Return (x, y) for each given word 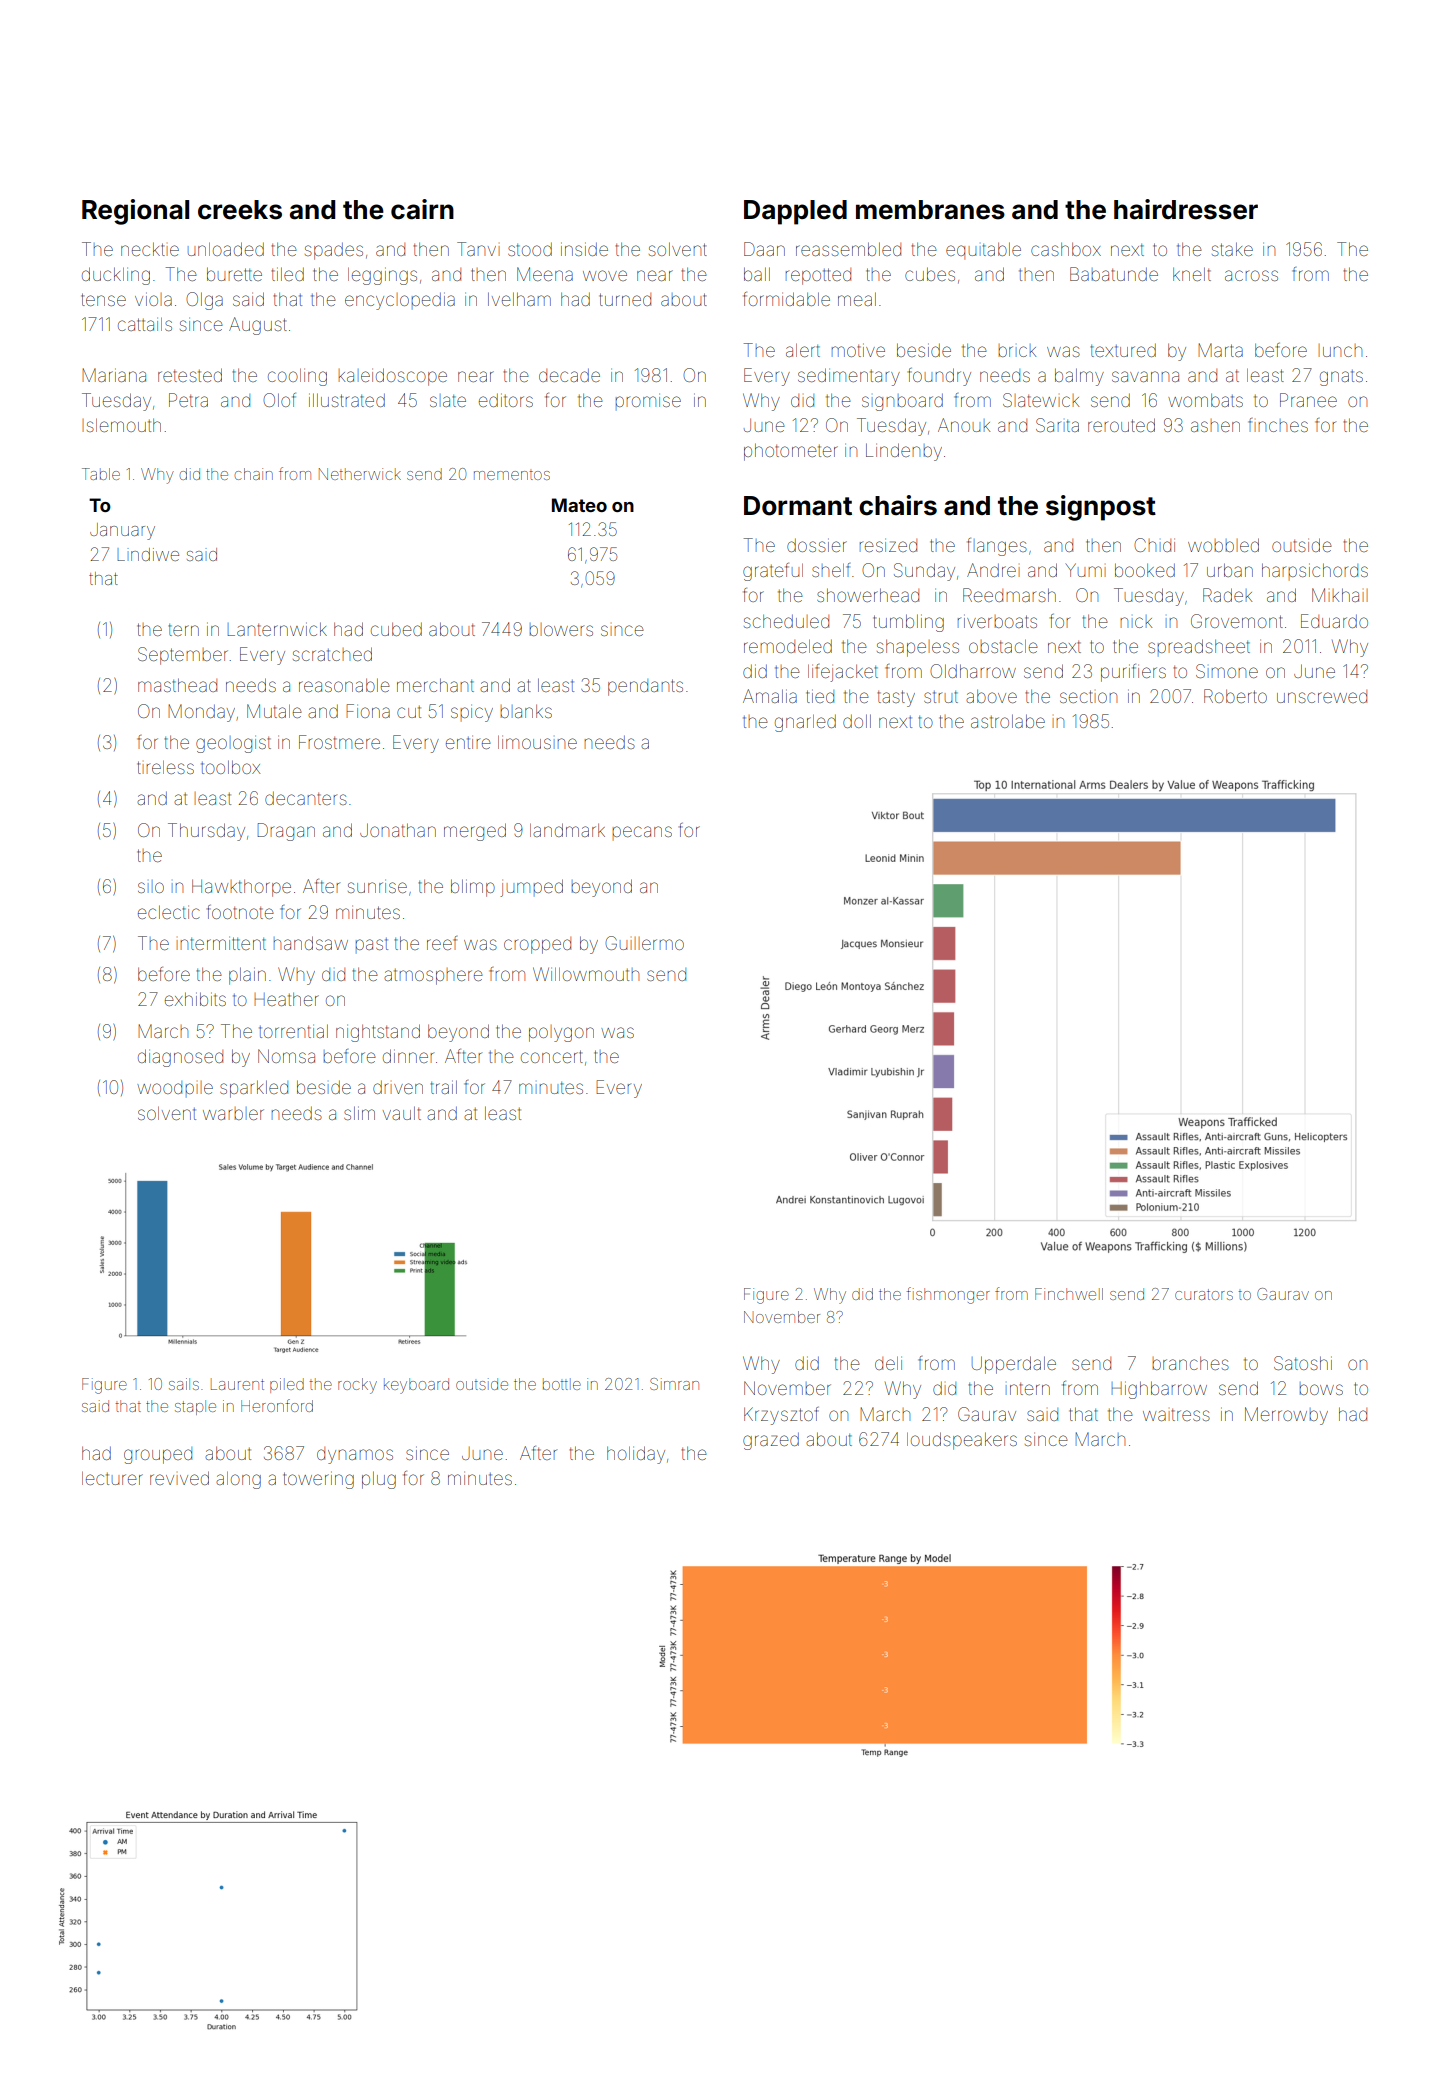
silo (151, 887)
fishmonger (948, 1295)
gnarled (805, 723)
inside (584, 249)
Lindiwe (148, 554)
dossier (817, 545)
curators (1204, 1294)
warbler (233, 1114)
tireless (165, 767)
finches (1278, 425)
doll (857, 721)
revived (179, 1478)
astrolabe (1008, 721)
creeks (240, 210)
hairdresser (1186, 209)
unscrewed (1322, 696)
